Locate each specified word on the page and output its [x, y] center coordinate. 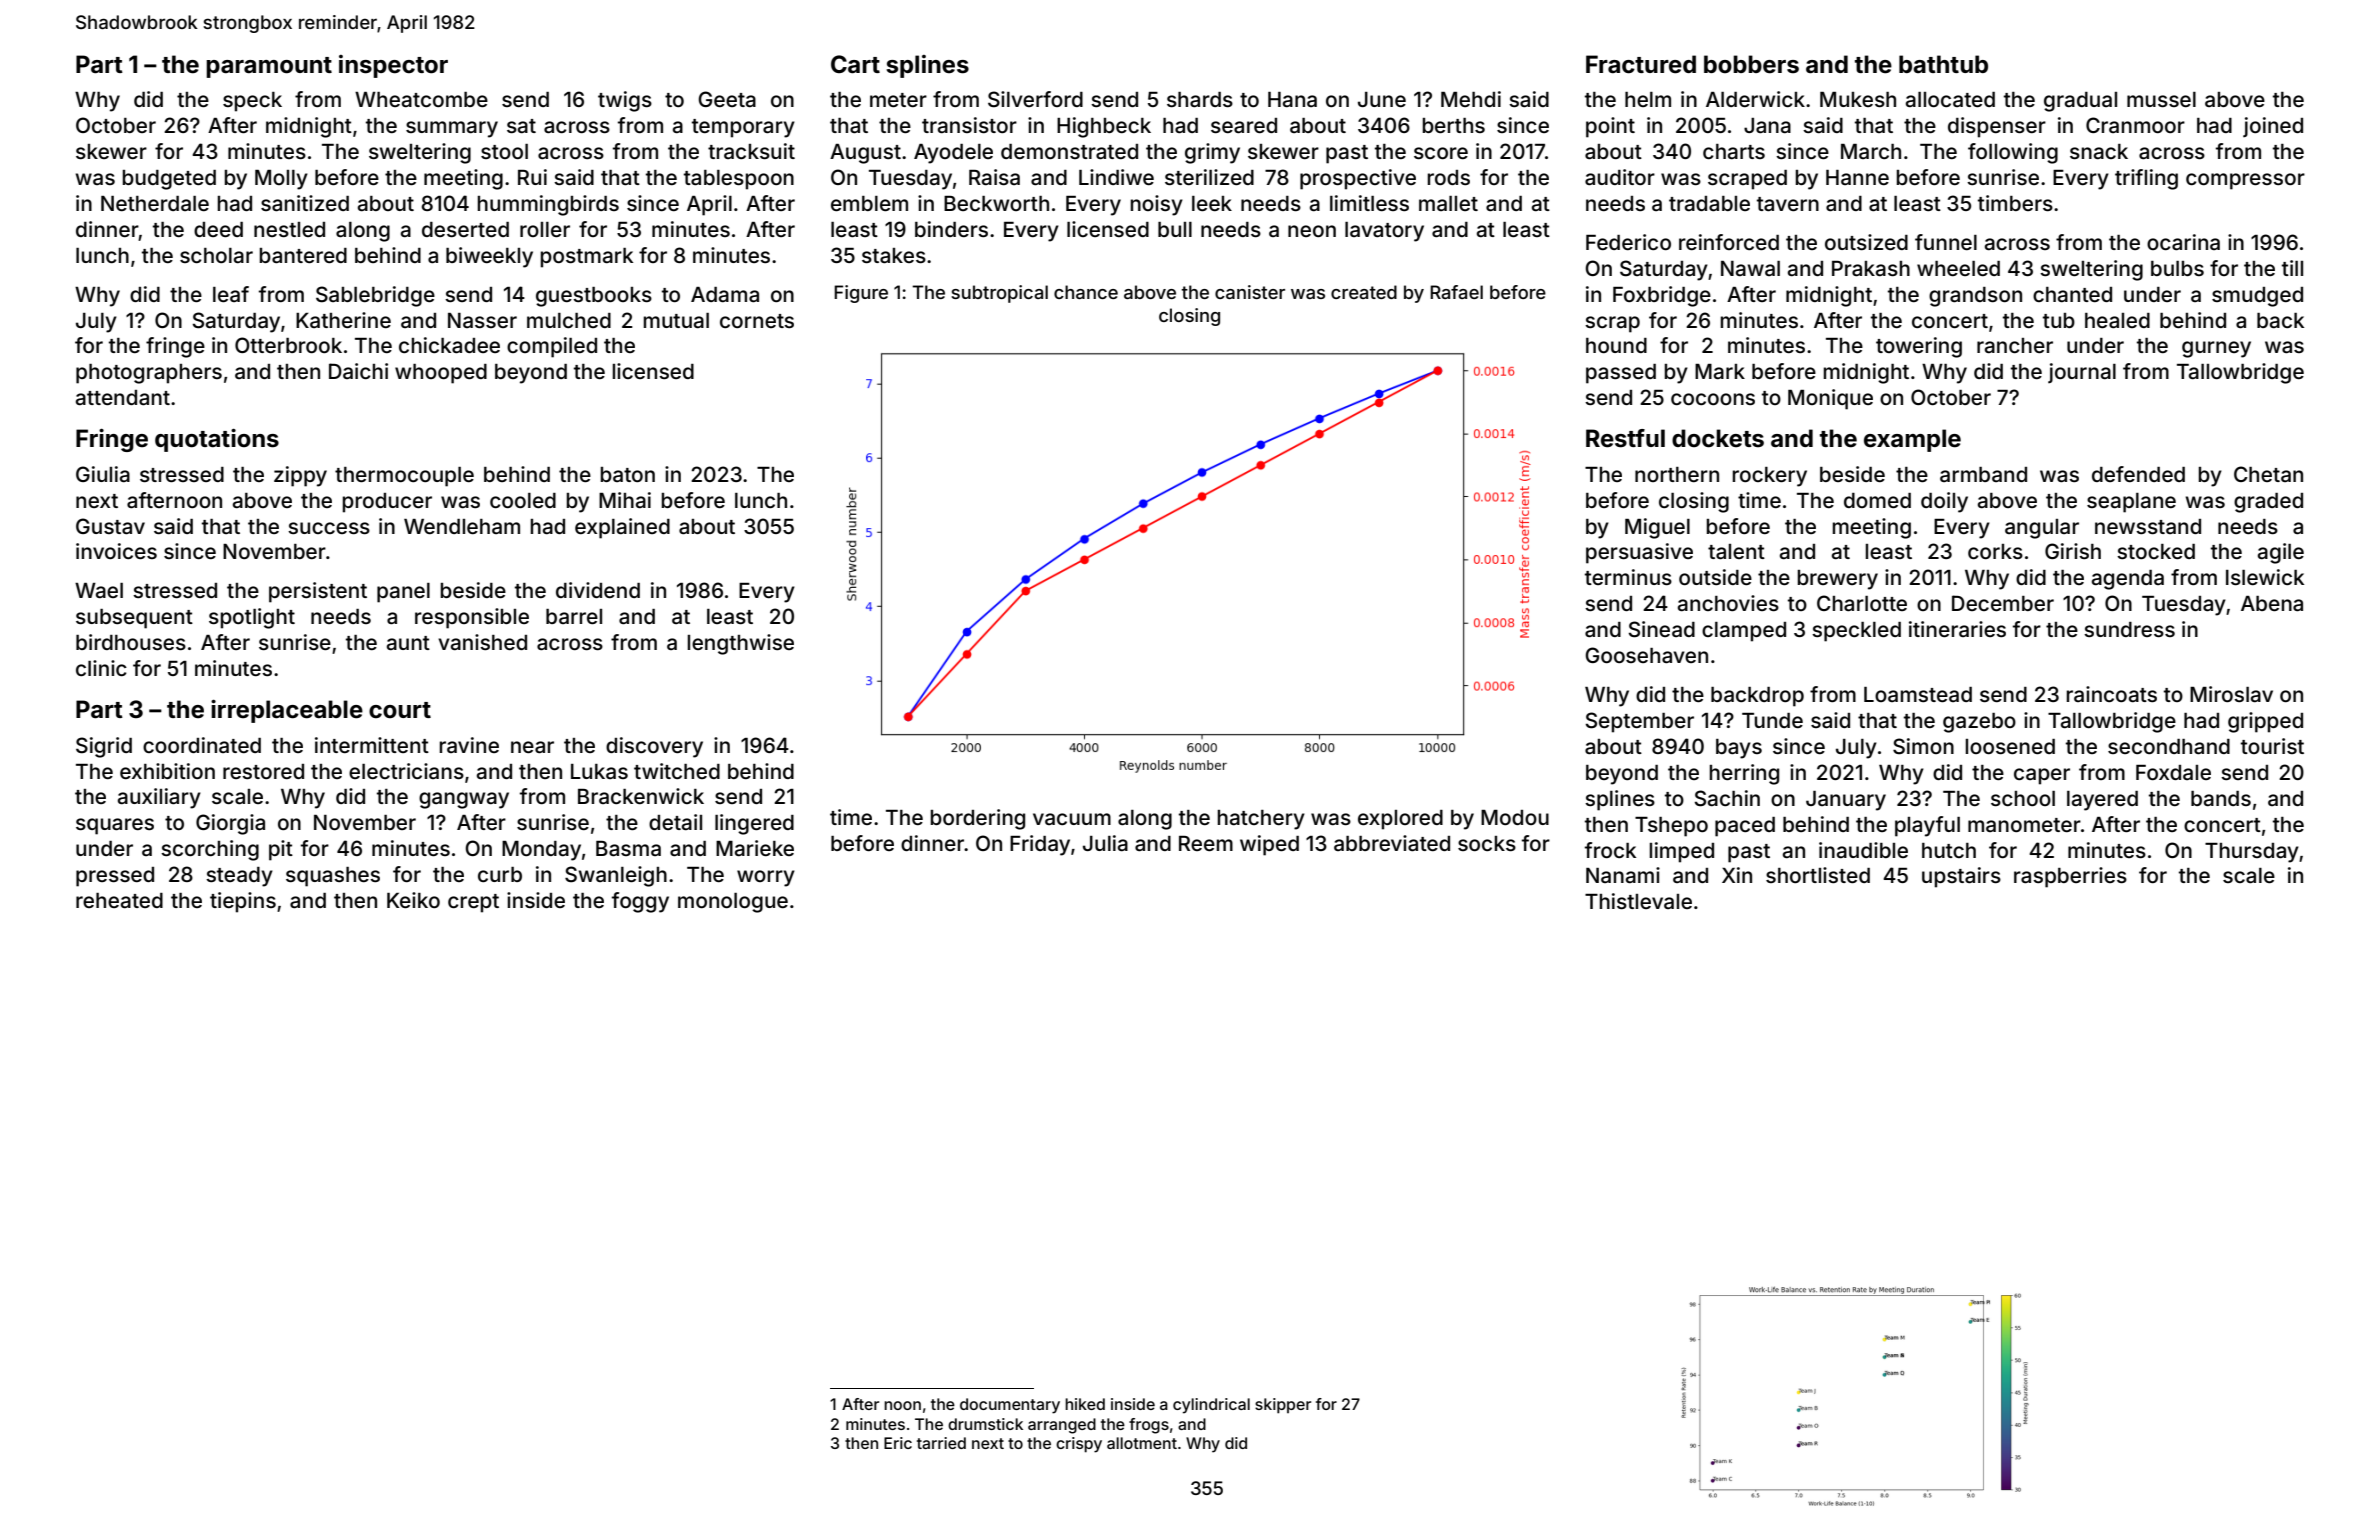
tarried [941, 1443]
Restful [1625, 438]
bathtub [1943, 64]
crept [473, 903]
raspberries [2070, 877]
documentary [1010, 1406]
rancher [2015, 345]
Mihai [625, 500]
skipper [1283, 1406]
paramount [269, 67]
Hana [1292, 99]
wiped [1269, 845]
